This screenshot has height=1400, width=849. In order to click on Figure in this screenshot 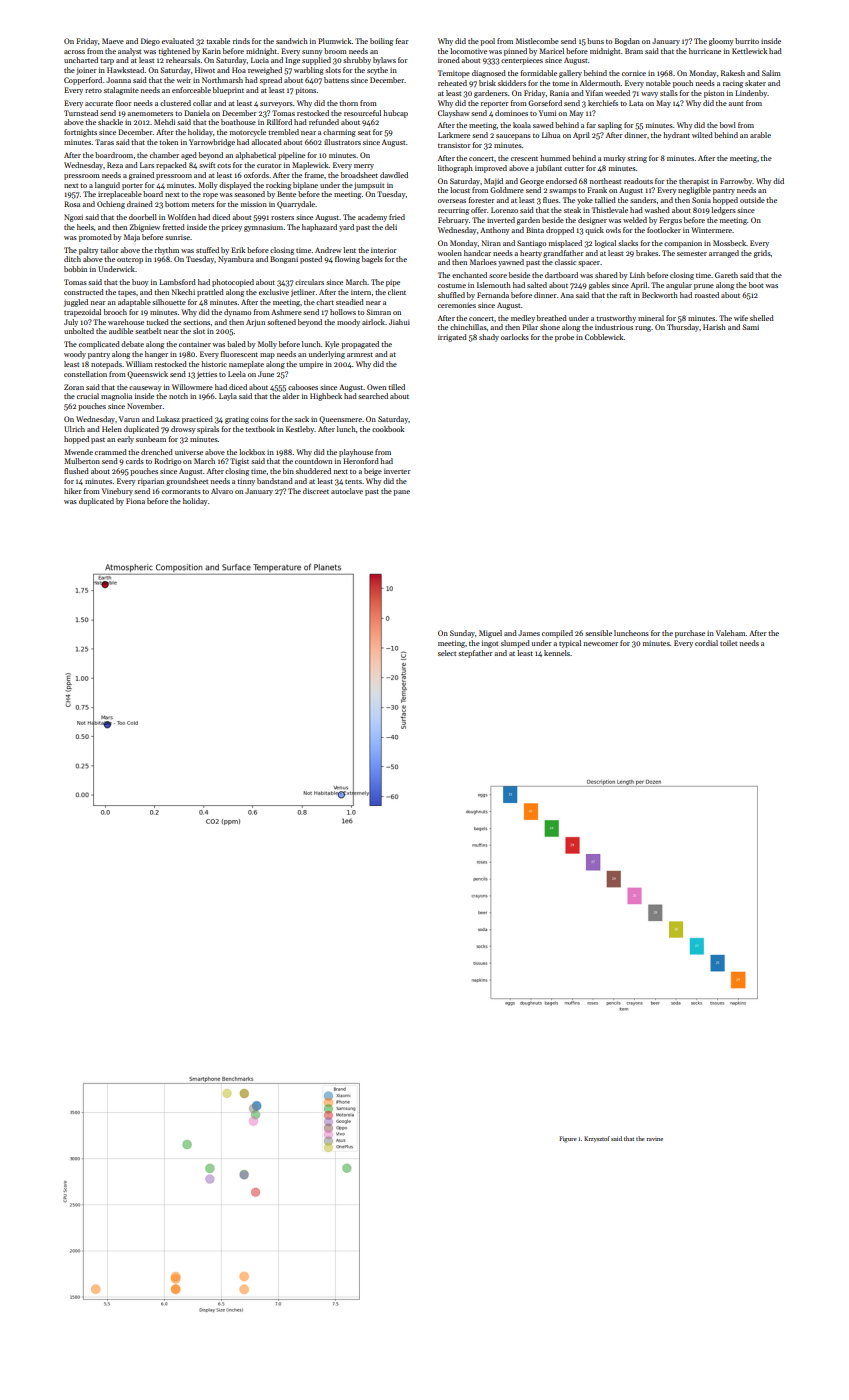, I will do `click(568, 1139)`.
